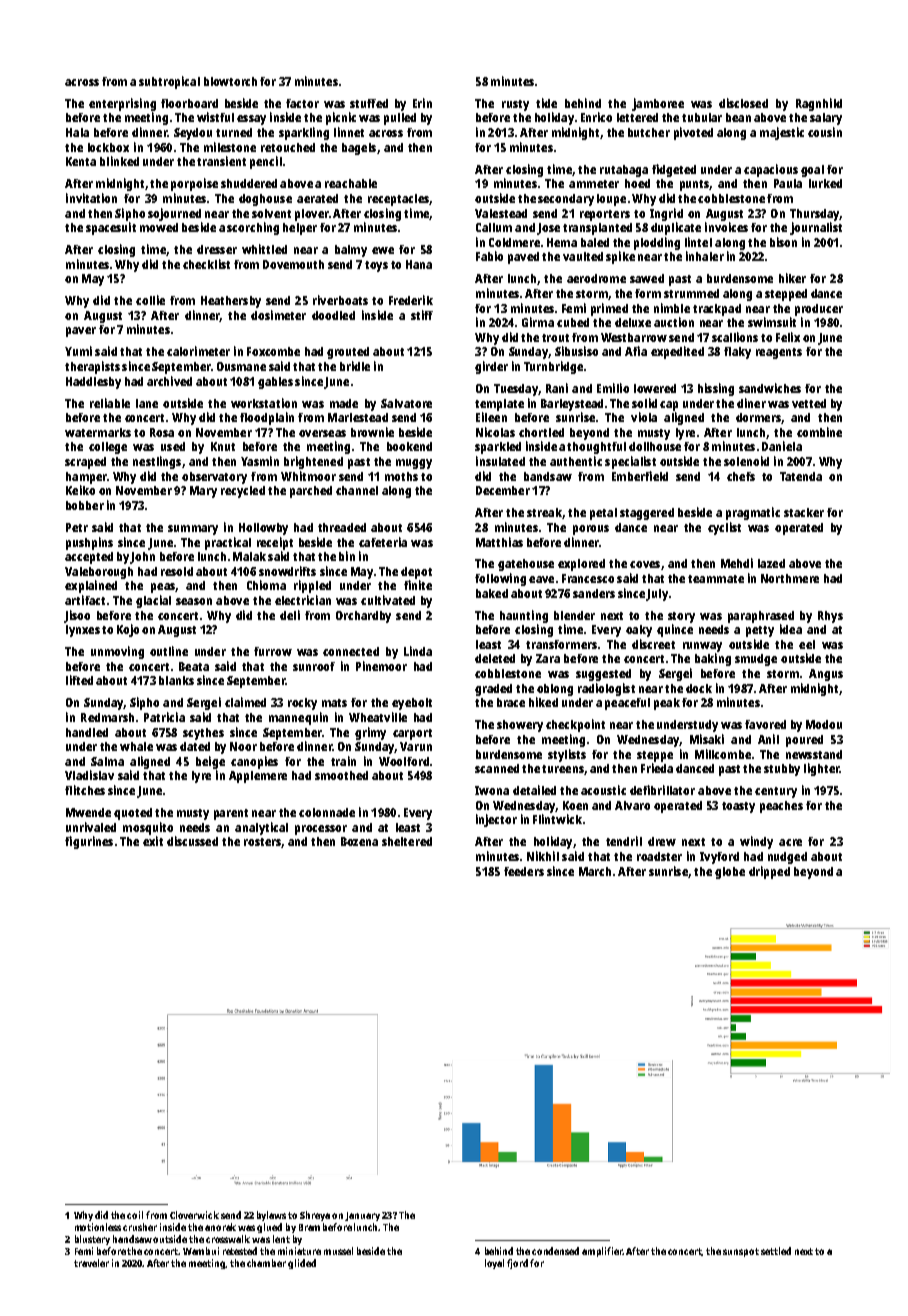 The height and width of the page is (1316, 908). What do you see at coordinates (548, 476) in the page?
I see `bandsaw` at bounding box center [548, 476].
